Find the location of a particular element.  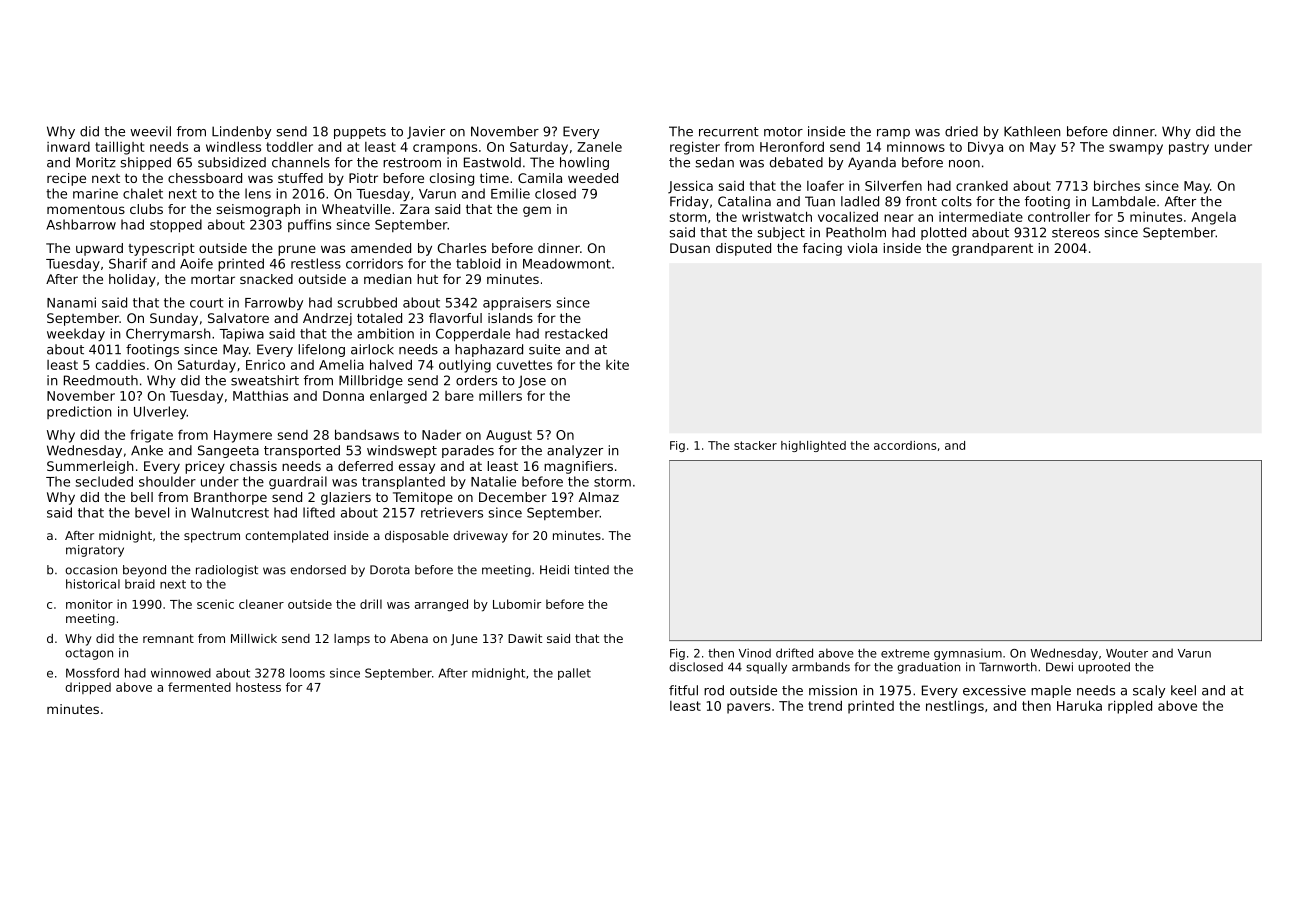

keel is located at coordinates (1183, 690).
